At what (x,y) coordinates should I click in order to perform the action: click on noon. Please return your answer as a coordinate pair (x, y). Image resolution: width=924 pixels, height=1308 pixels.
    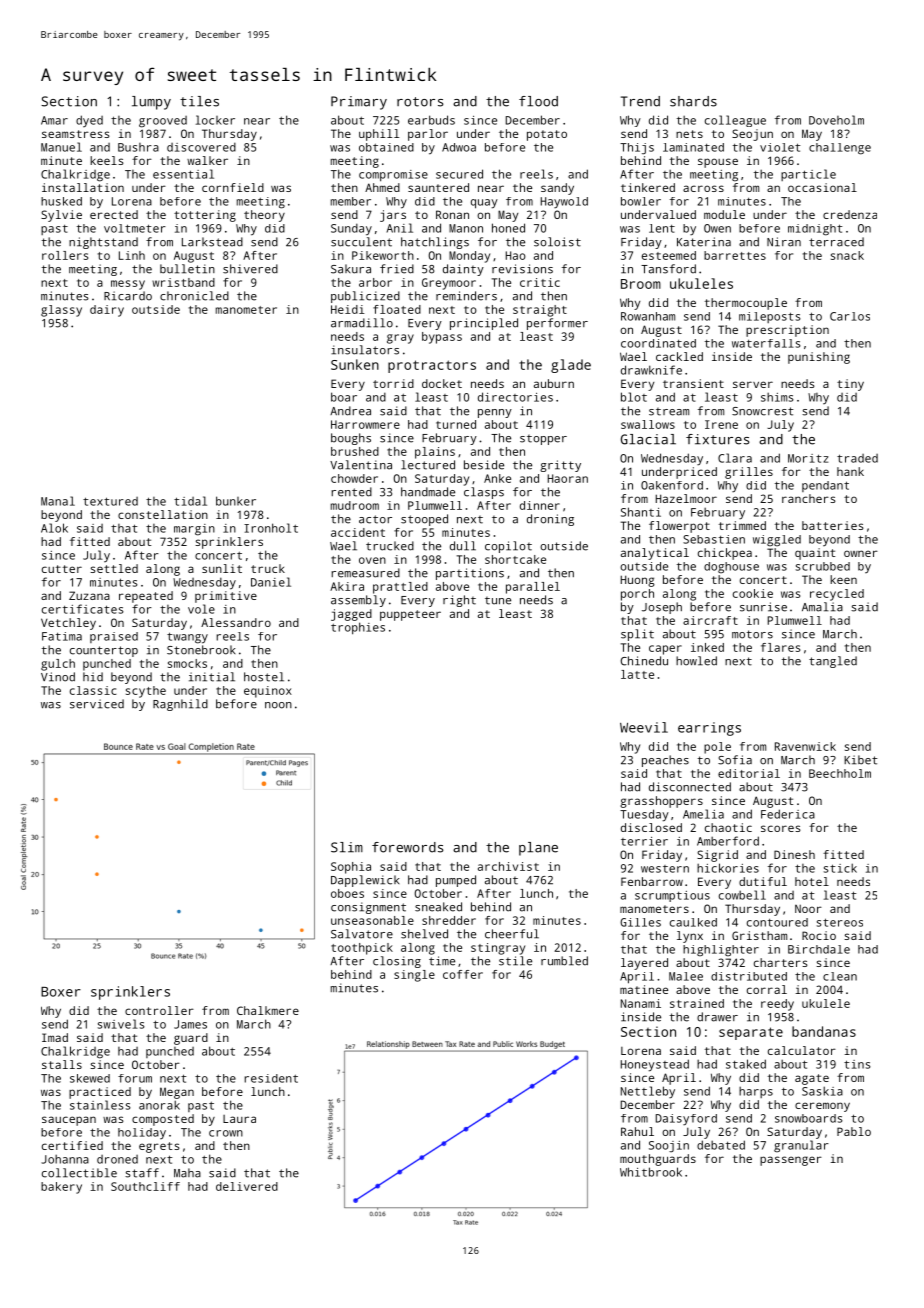
    Looking at the image, I should click on (278, 705).
